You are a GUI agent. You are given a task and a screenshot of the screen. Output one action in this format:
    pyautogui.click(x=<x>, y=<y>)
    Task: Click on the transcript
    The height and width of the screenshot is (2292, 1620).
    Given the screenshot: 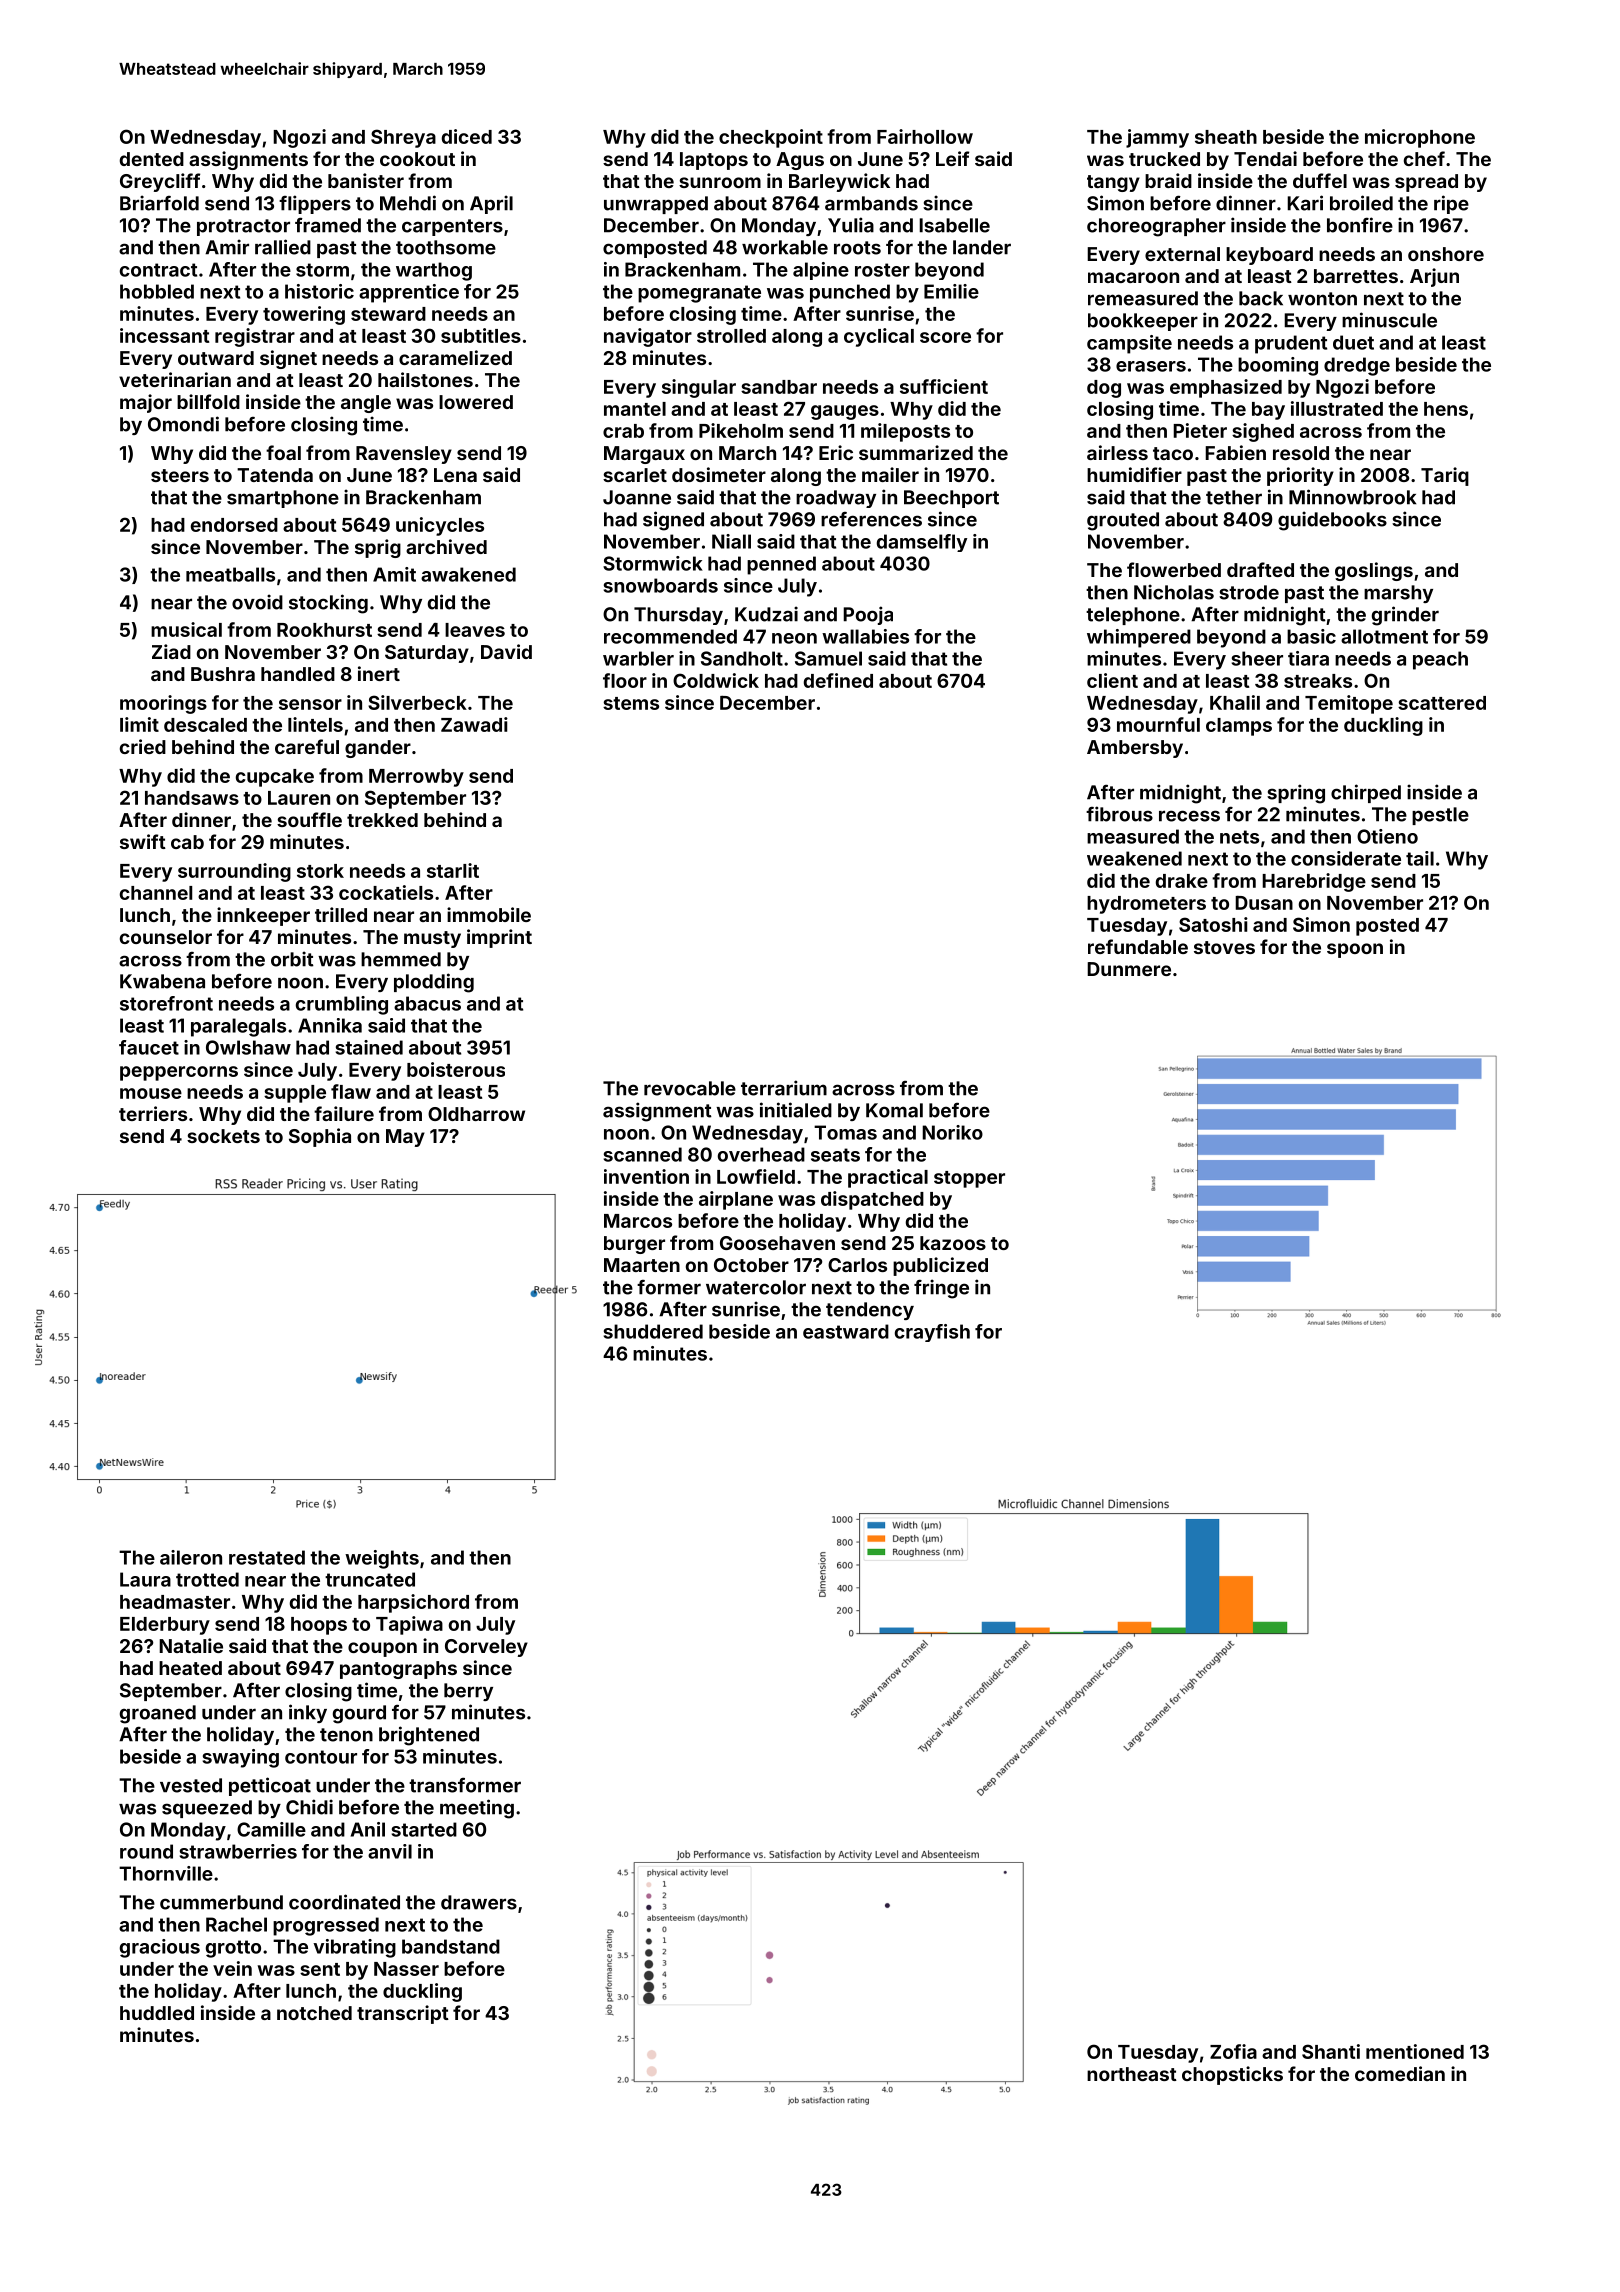 What is the action you would take?
    pyautogui.click(x=403, y=2014)
